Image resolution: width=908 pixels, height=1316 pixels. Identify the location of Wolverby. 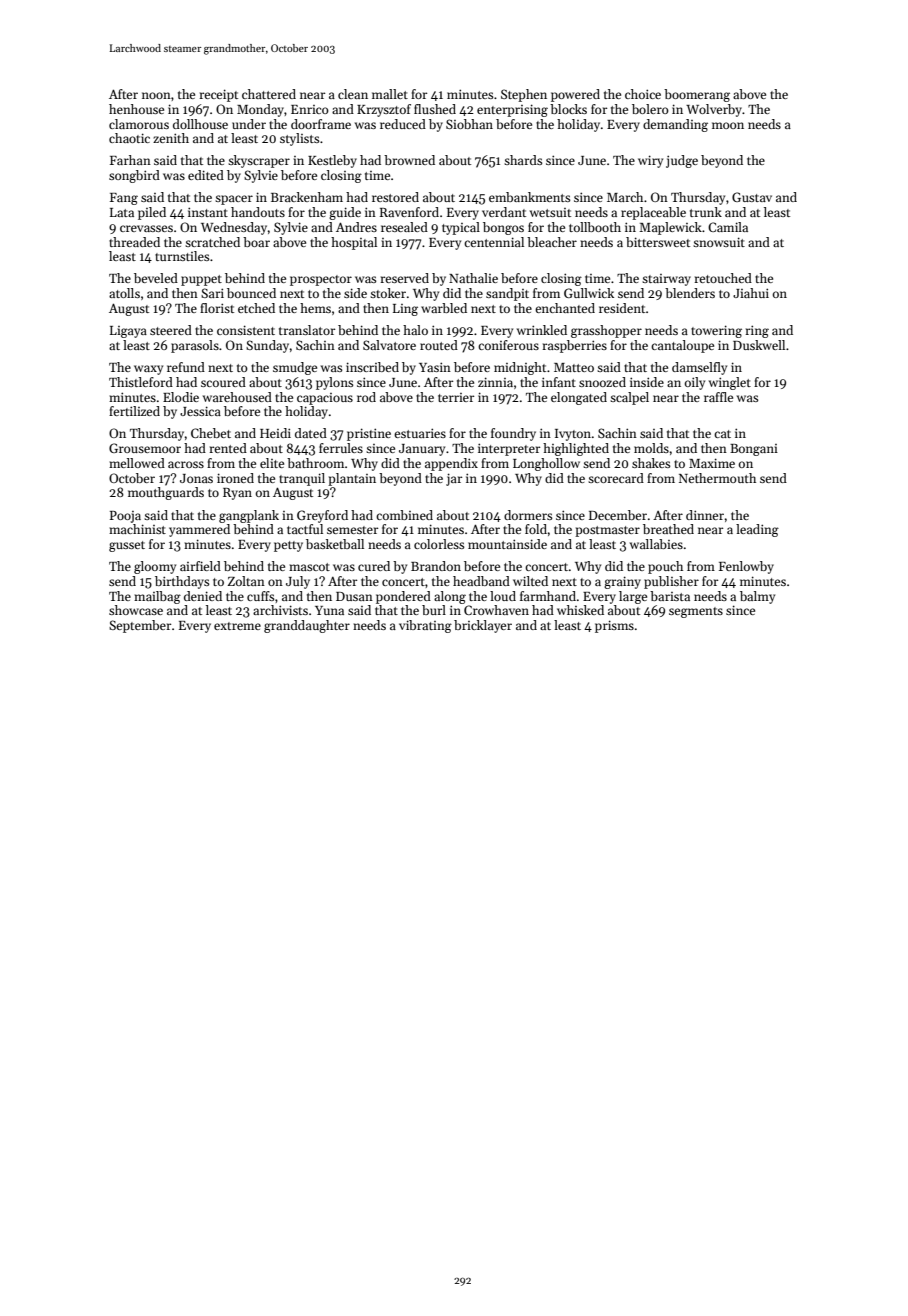
(714, 110).
